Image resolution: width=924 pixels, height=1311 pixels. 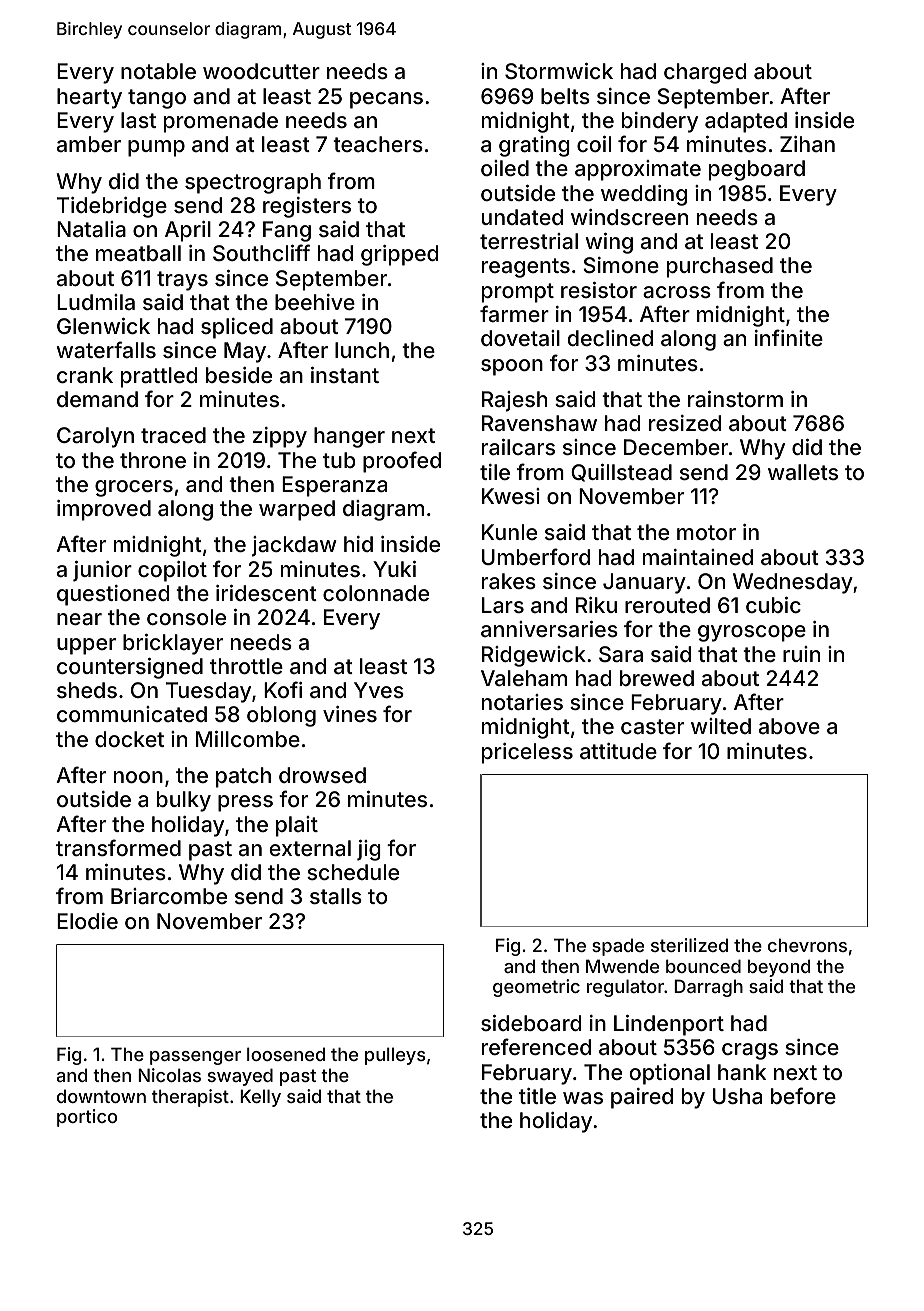 I want to click on spade, so click(x=618, y=947).
